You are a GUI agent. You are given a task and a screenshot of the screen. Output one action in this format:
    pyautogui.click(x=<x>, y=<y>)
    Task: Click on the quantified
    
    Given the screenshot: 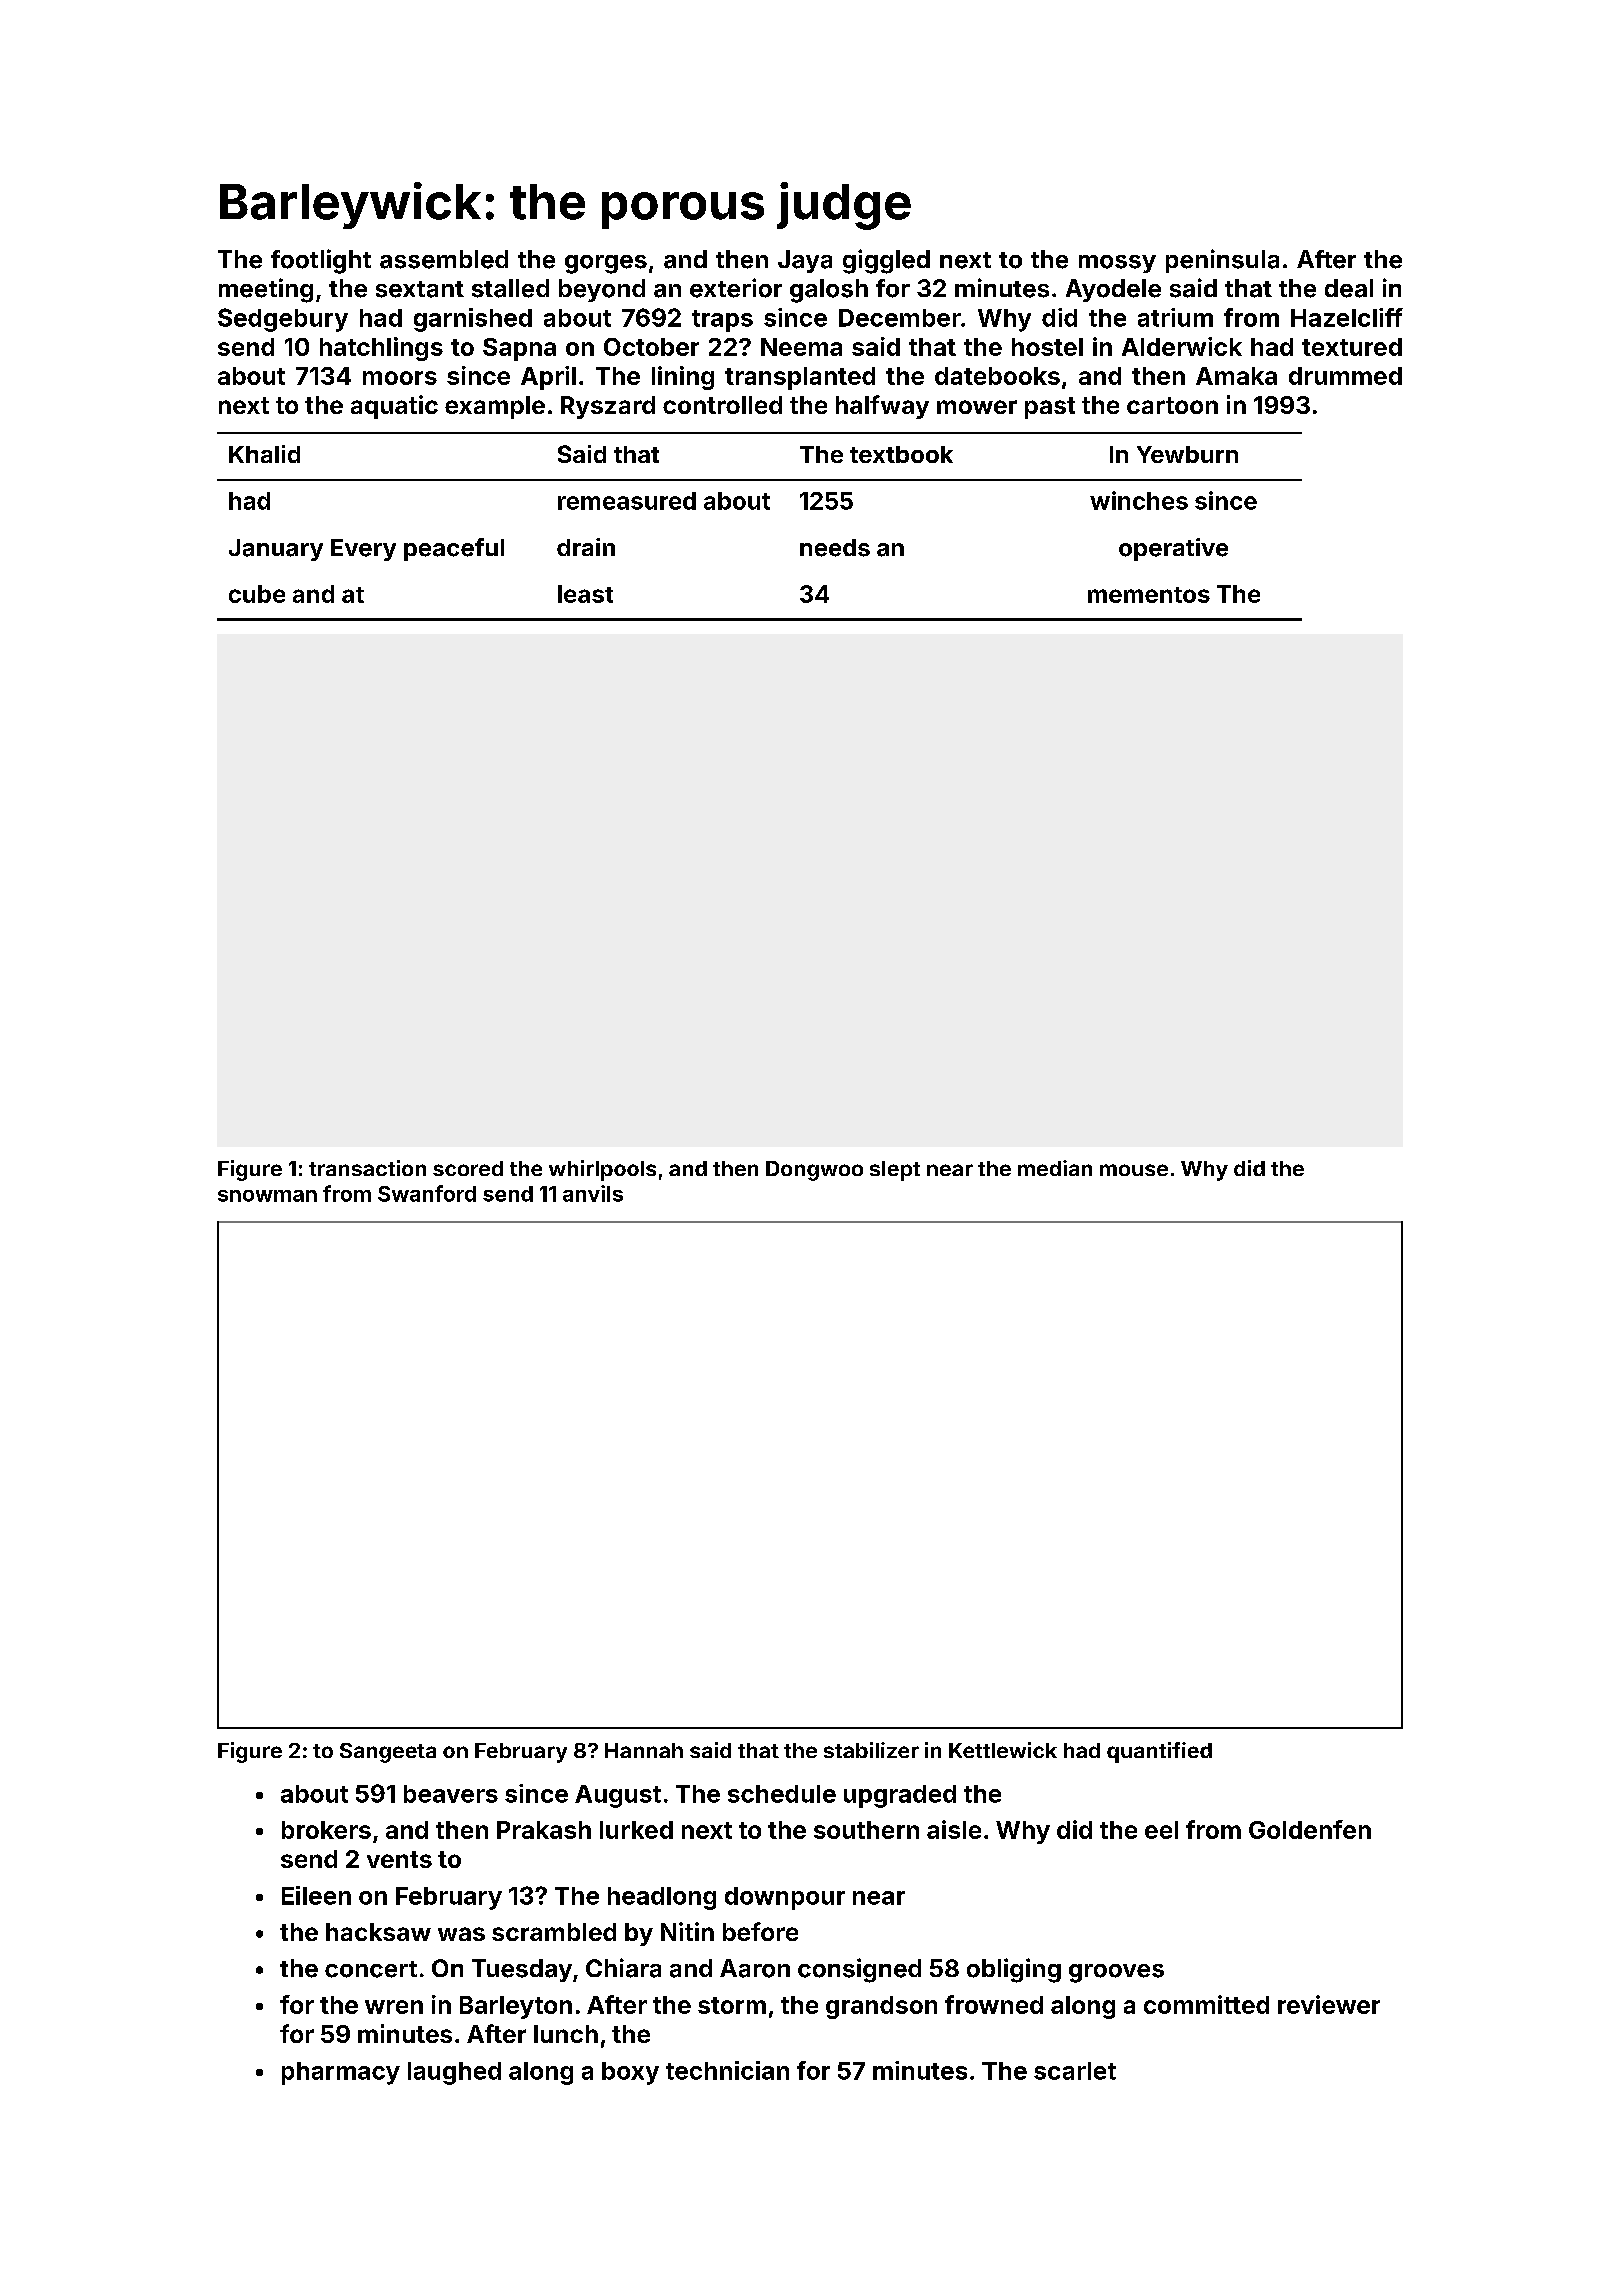 What is the action you would take?
    pyautogui.click(x=1159, y=1752)
